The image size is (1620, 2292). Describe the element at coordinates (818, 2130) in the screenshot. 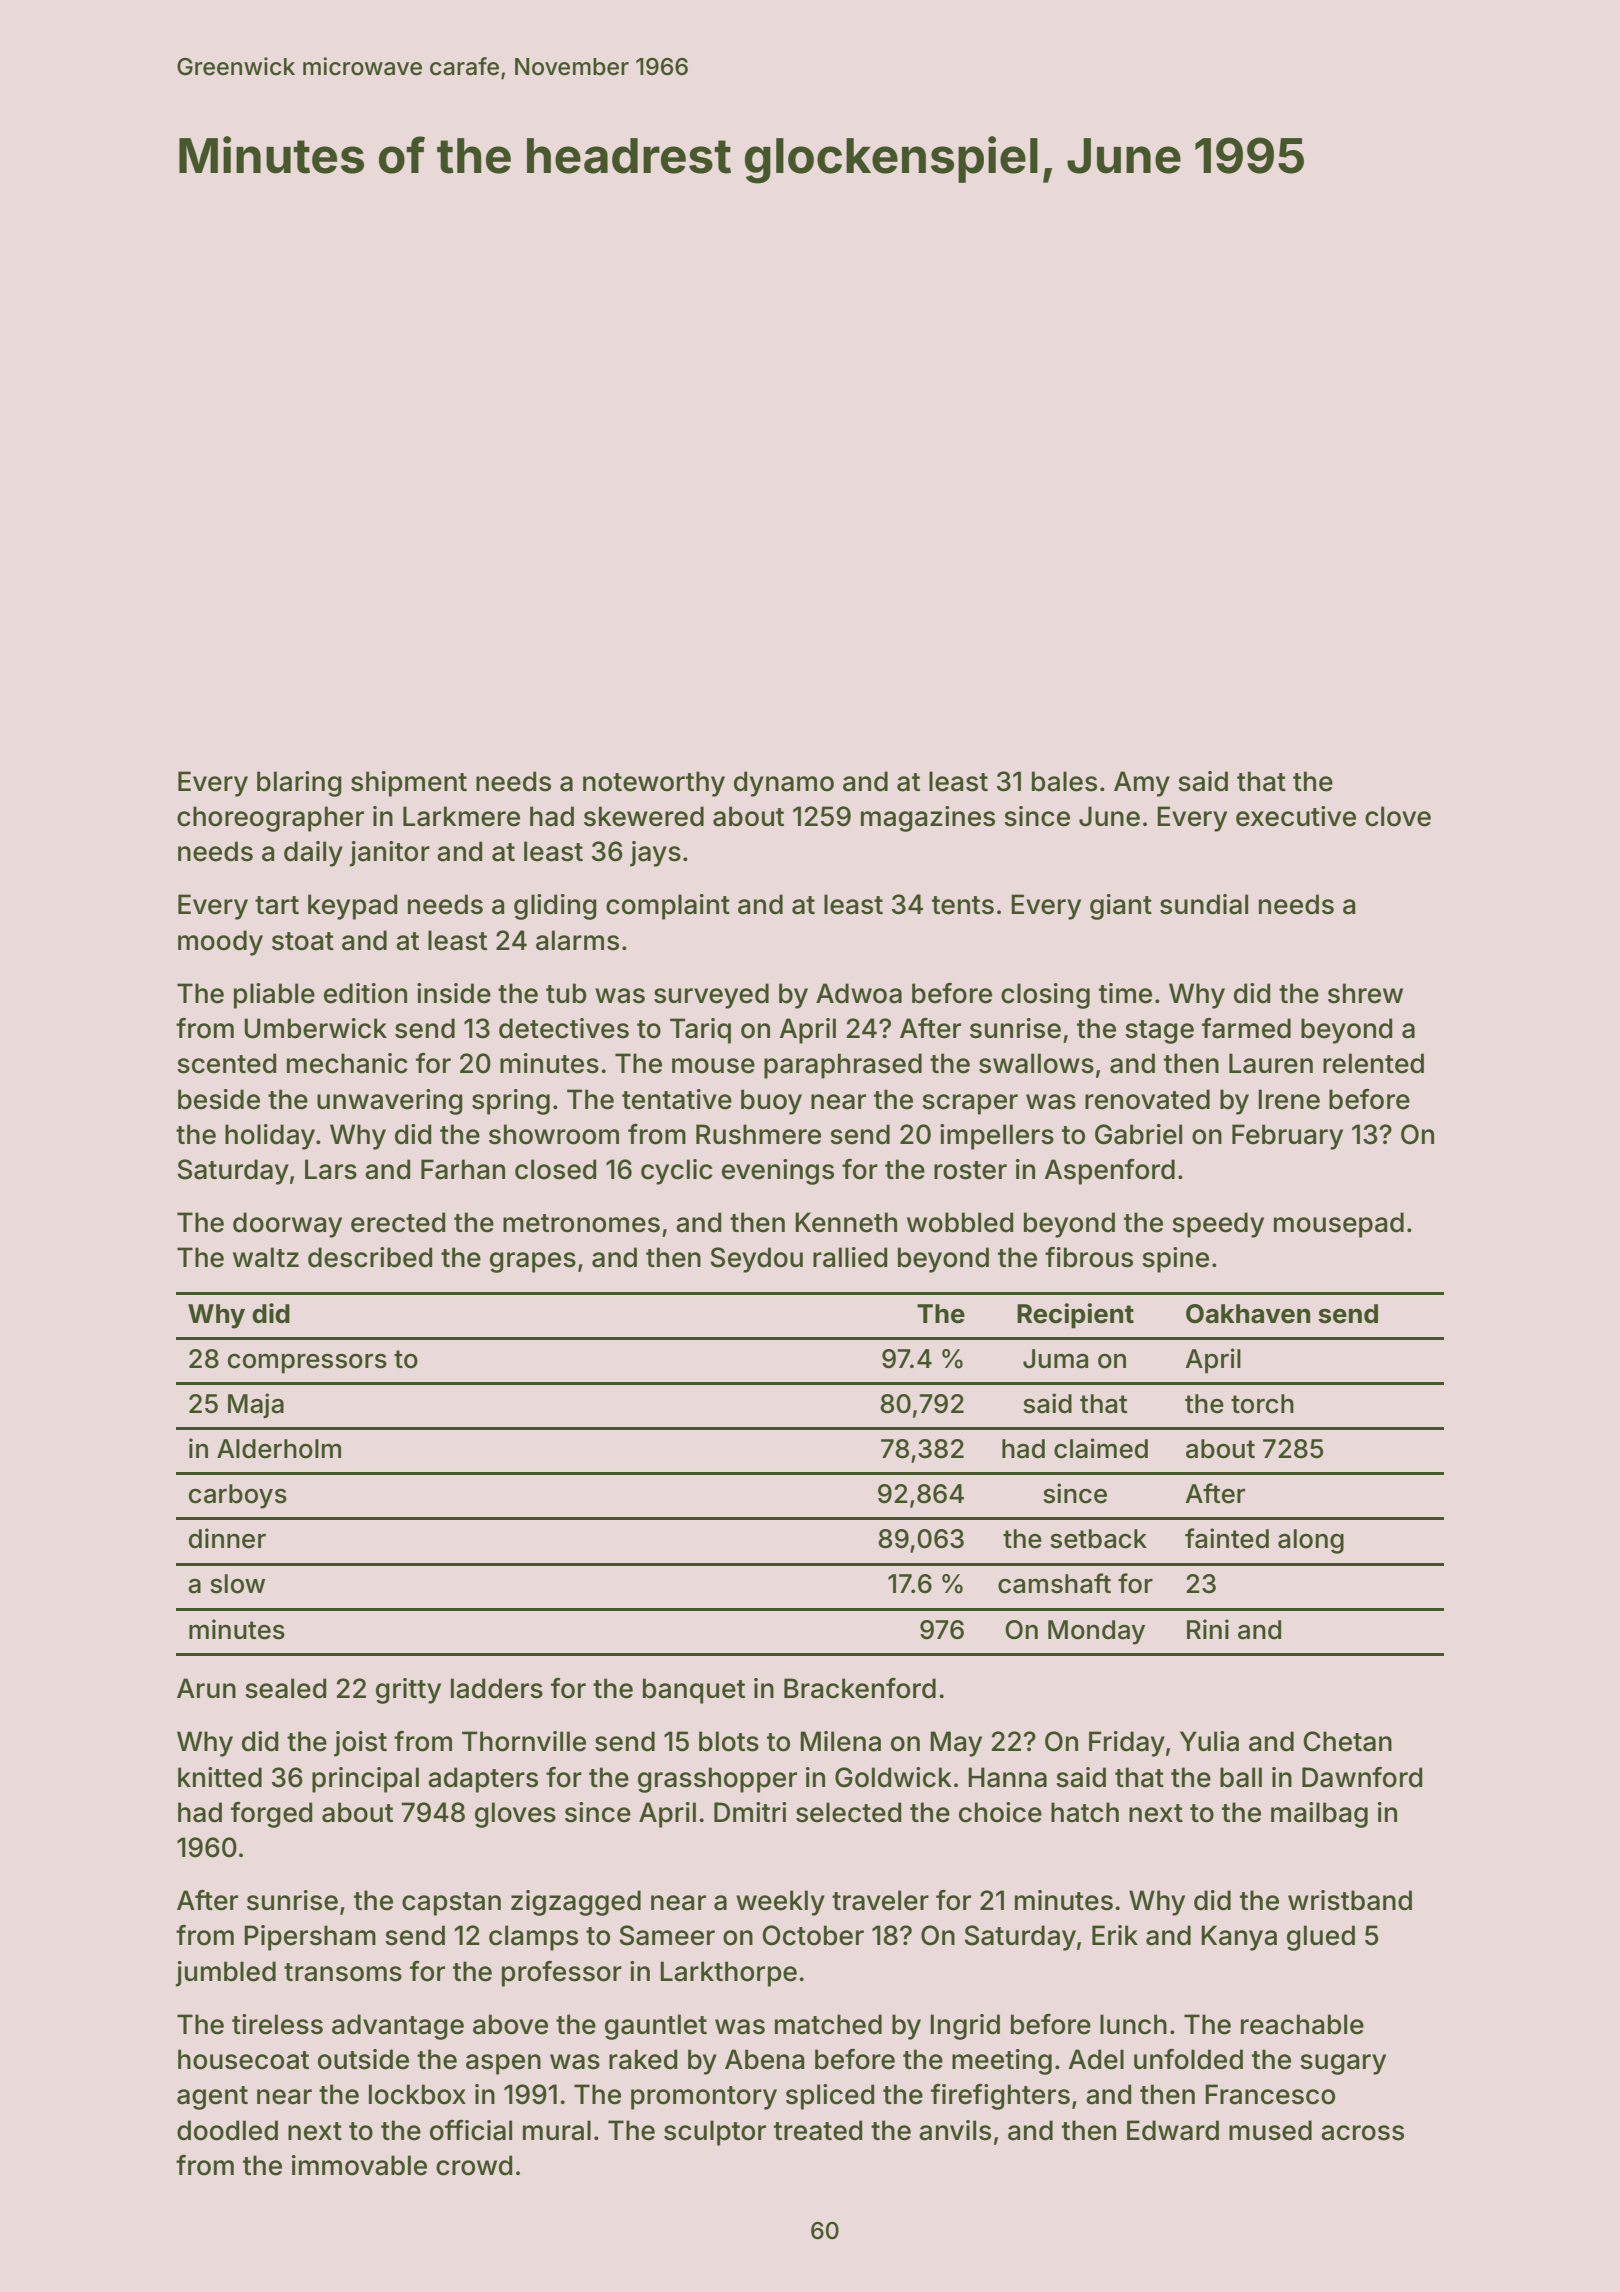

I see `treated` at that location.
